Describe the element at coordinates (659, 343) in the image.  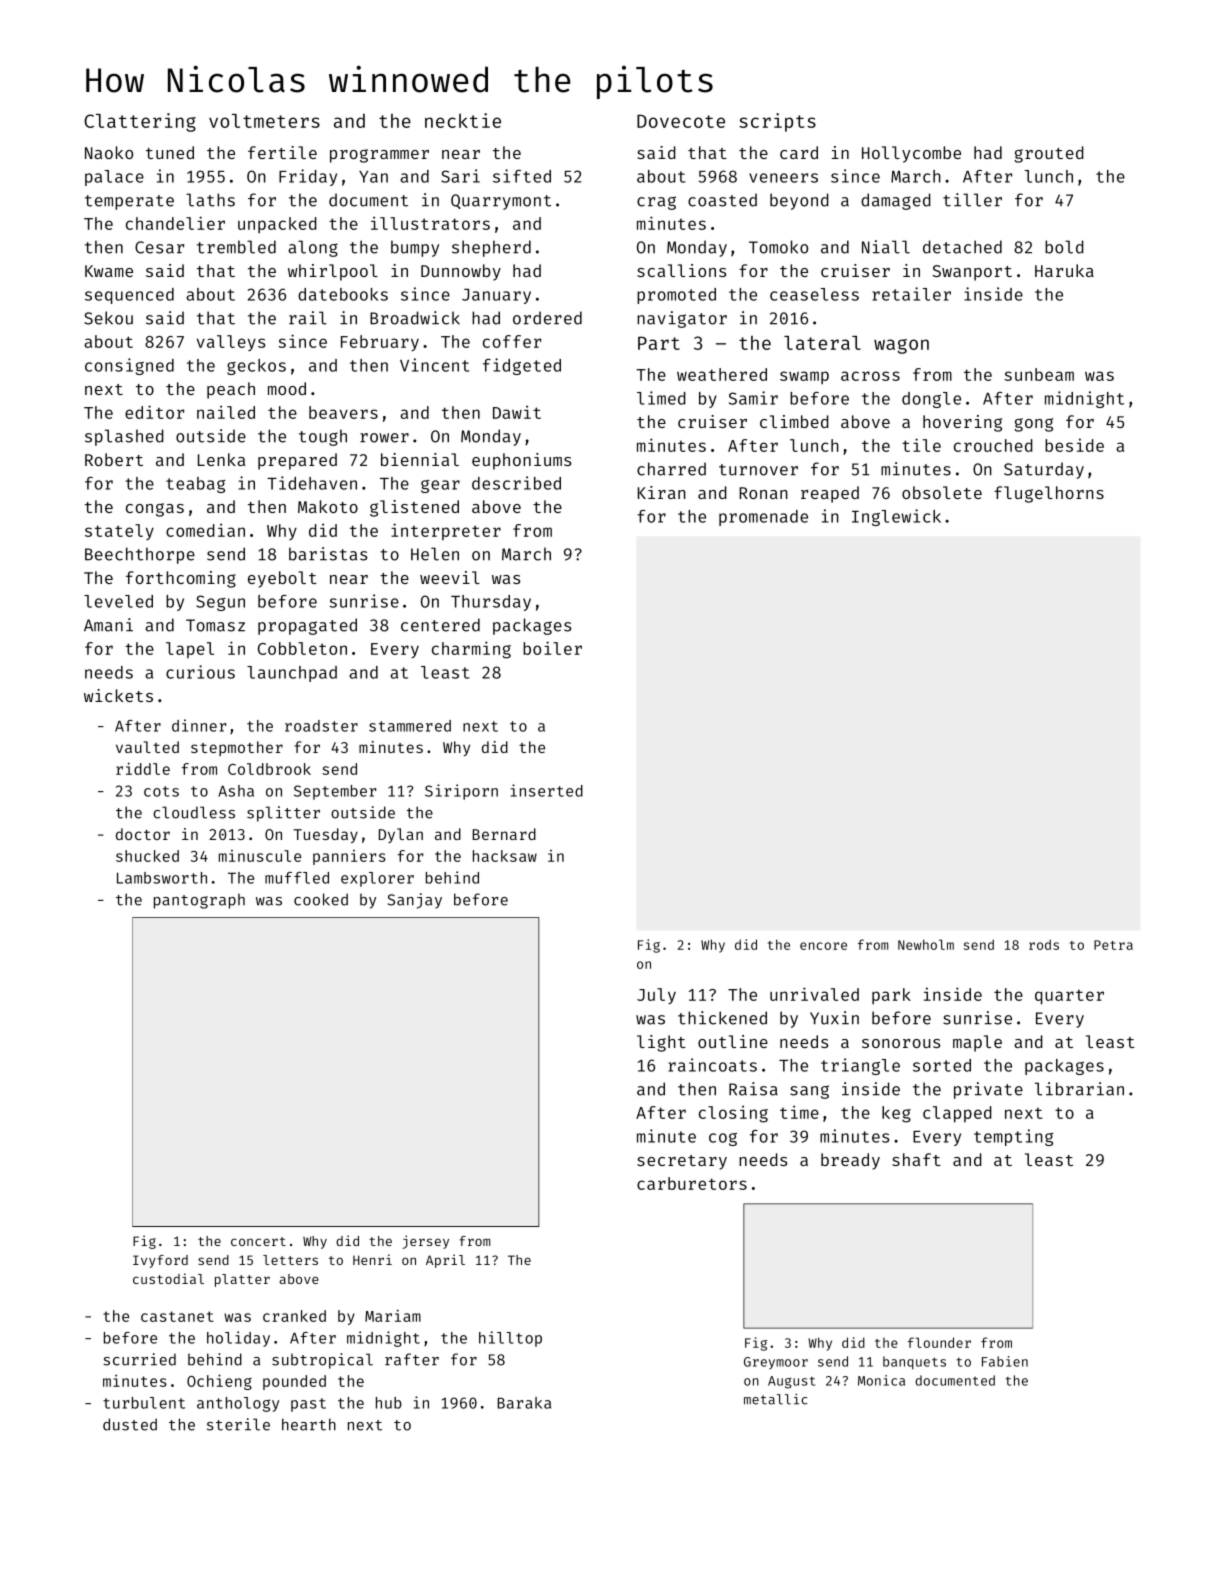
I see `Part` at that location.
